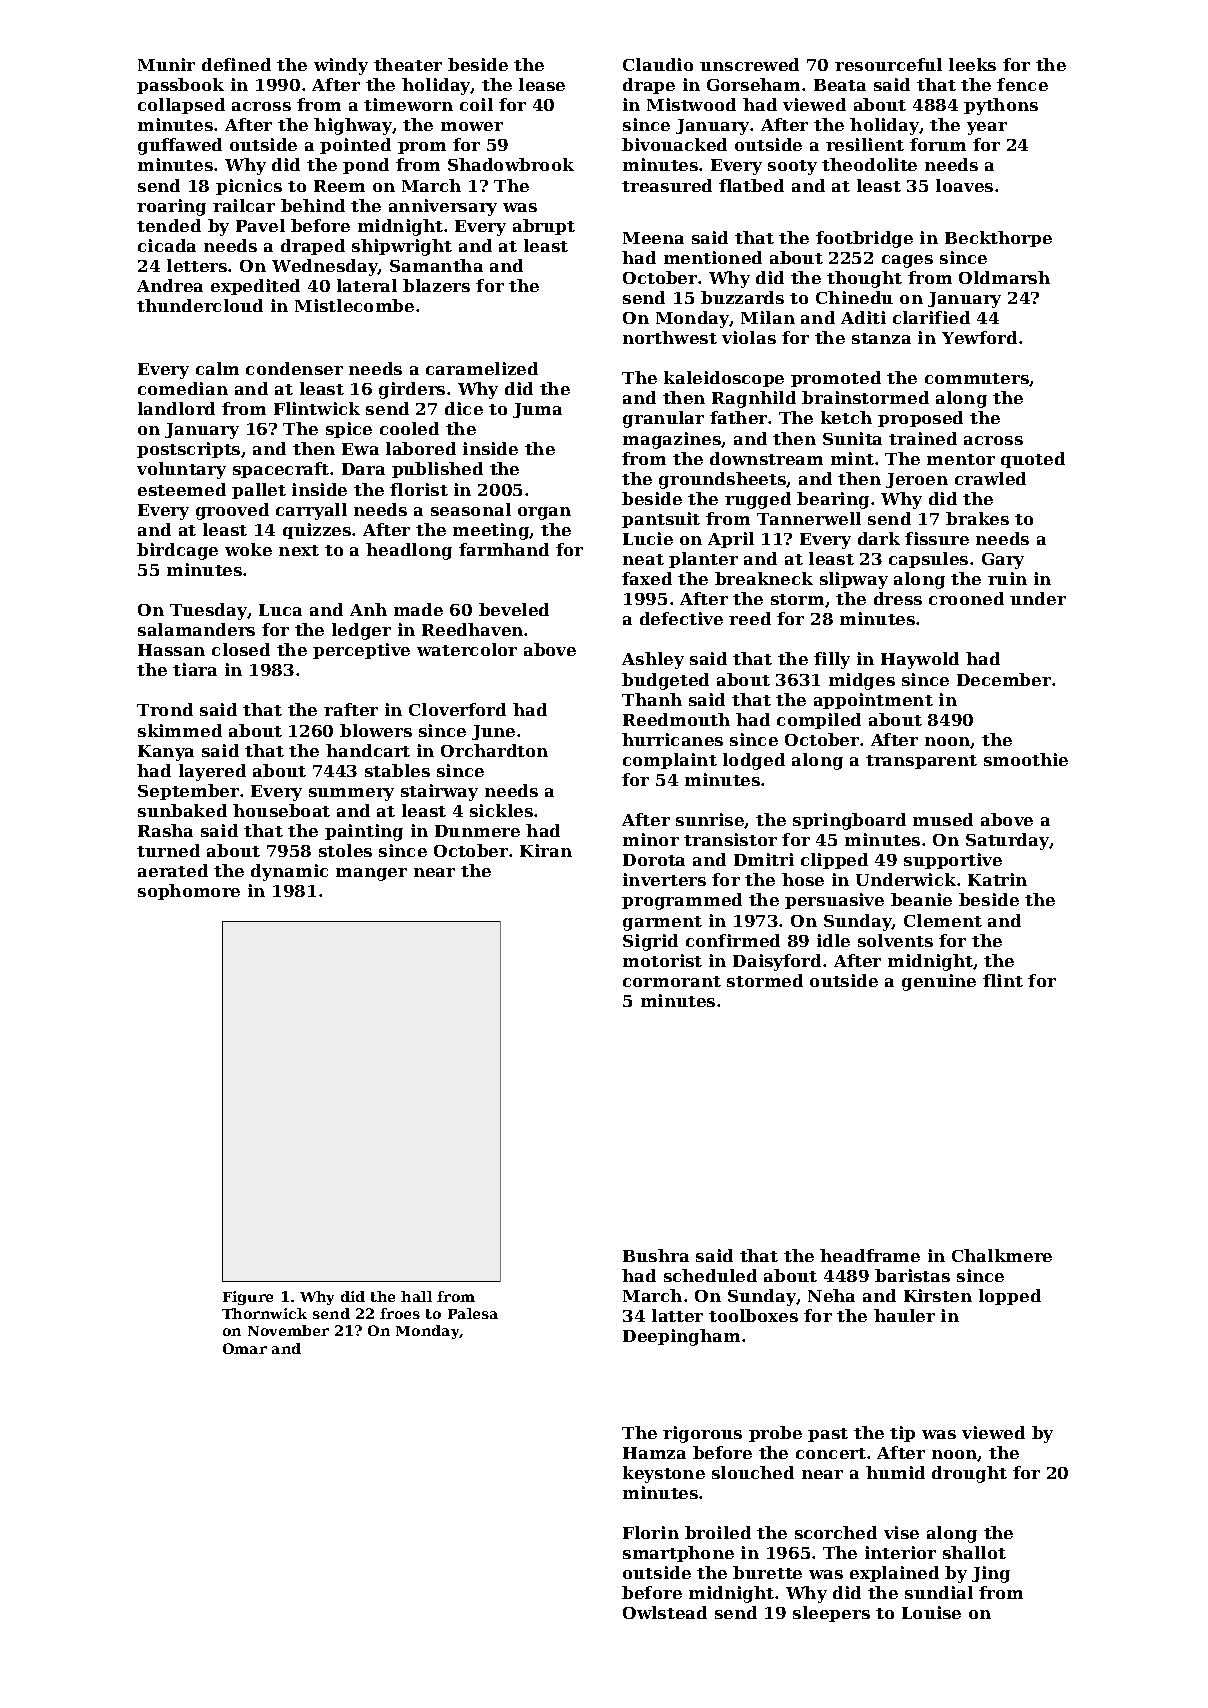 This page has width=1208, height=1708. What do you see at coordinates (477, 831) in the page?
I see `Dunmere` at bounding box center [477, 831].
